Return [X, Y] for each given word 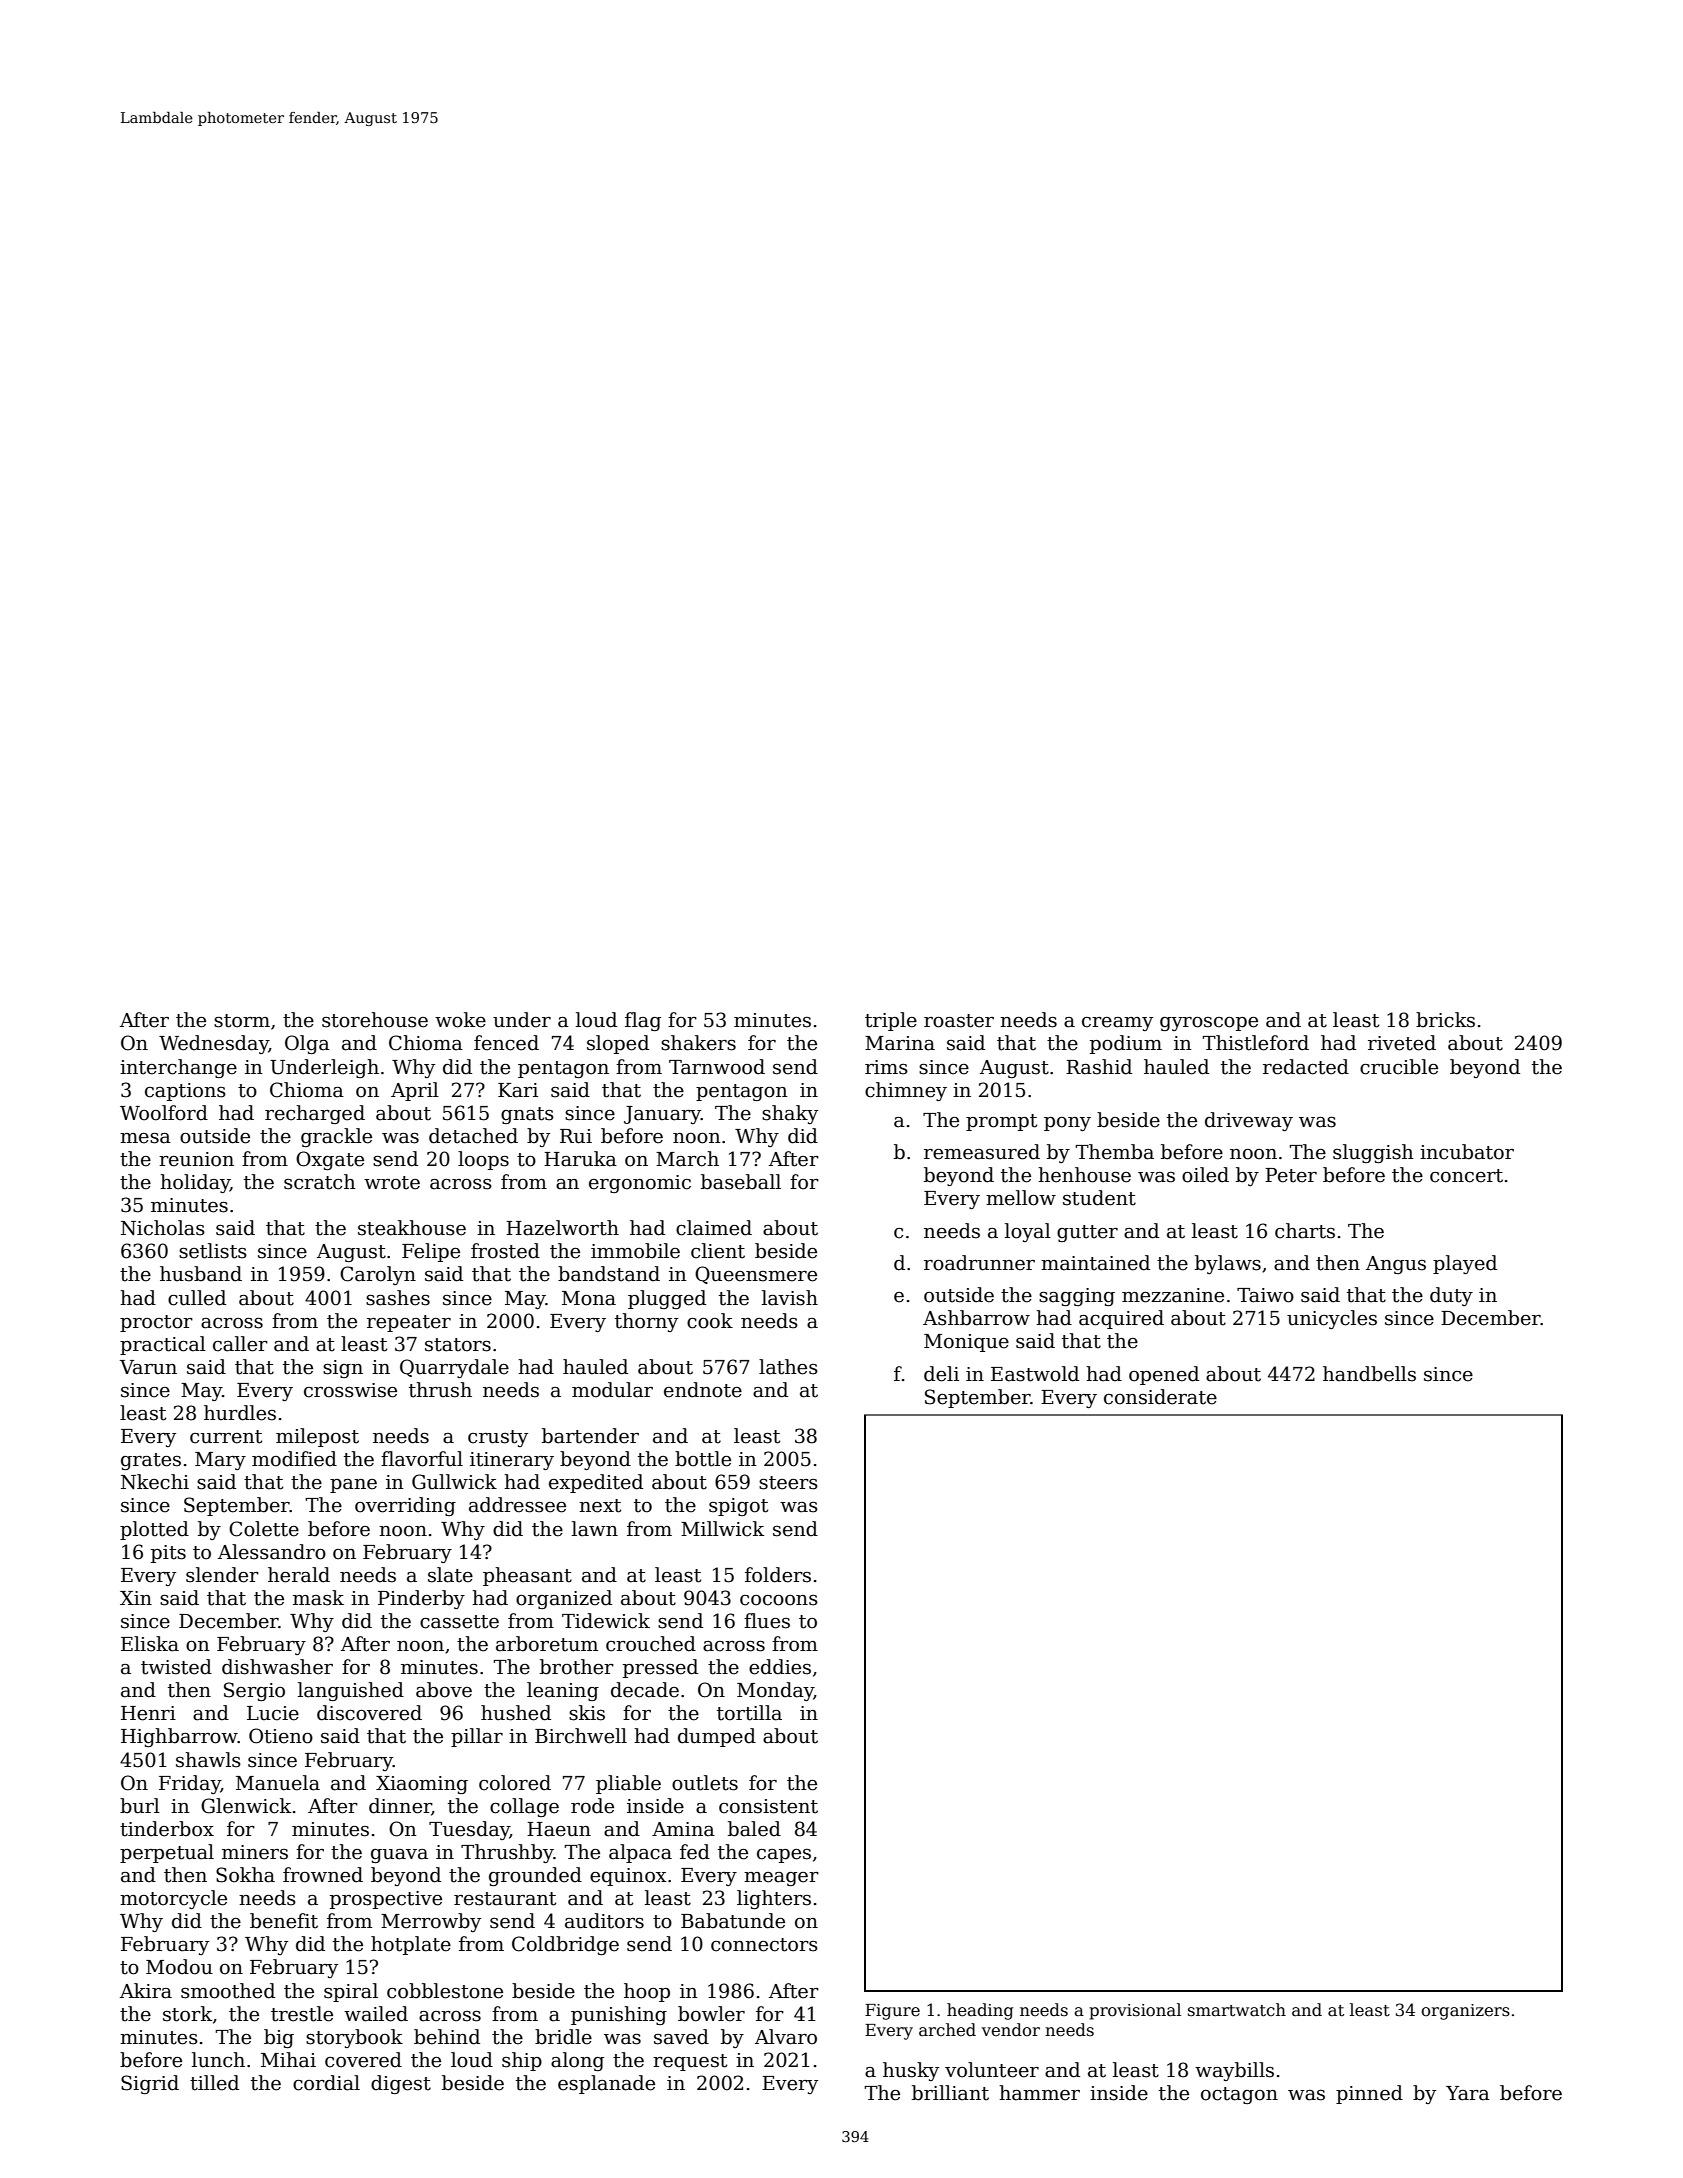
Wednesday [214, 1044]
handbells [1369, 1374]
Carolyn [378, 1275]
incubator [1467, 1152]
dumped [717, 1737]
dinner [400, 1807]
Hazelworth [562, 1228]
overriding [405, 1506]
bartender [590, 1436]
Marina [900, 1043]
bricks [1445, 1020]
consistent [768, 1806]
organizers [1465, 2012]
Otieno [281, 1736]
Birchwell [581, 1736]
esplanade [606, 2084]
